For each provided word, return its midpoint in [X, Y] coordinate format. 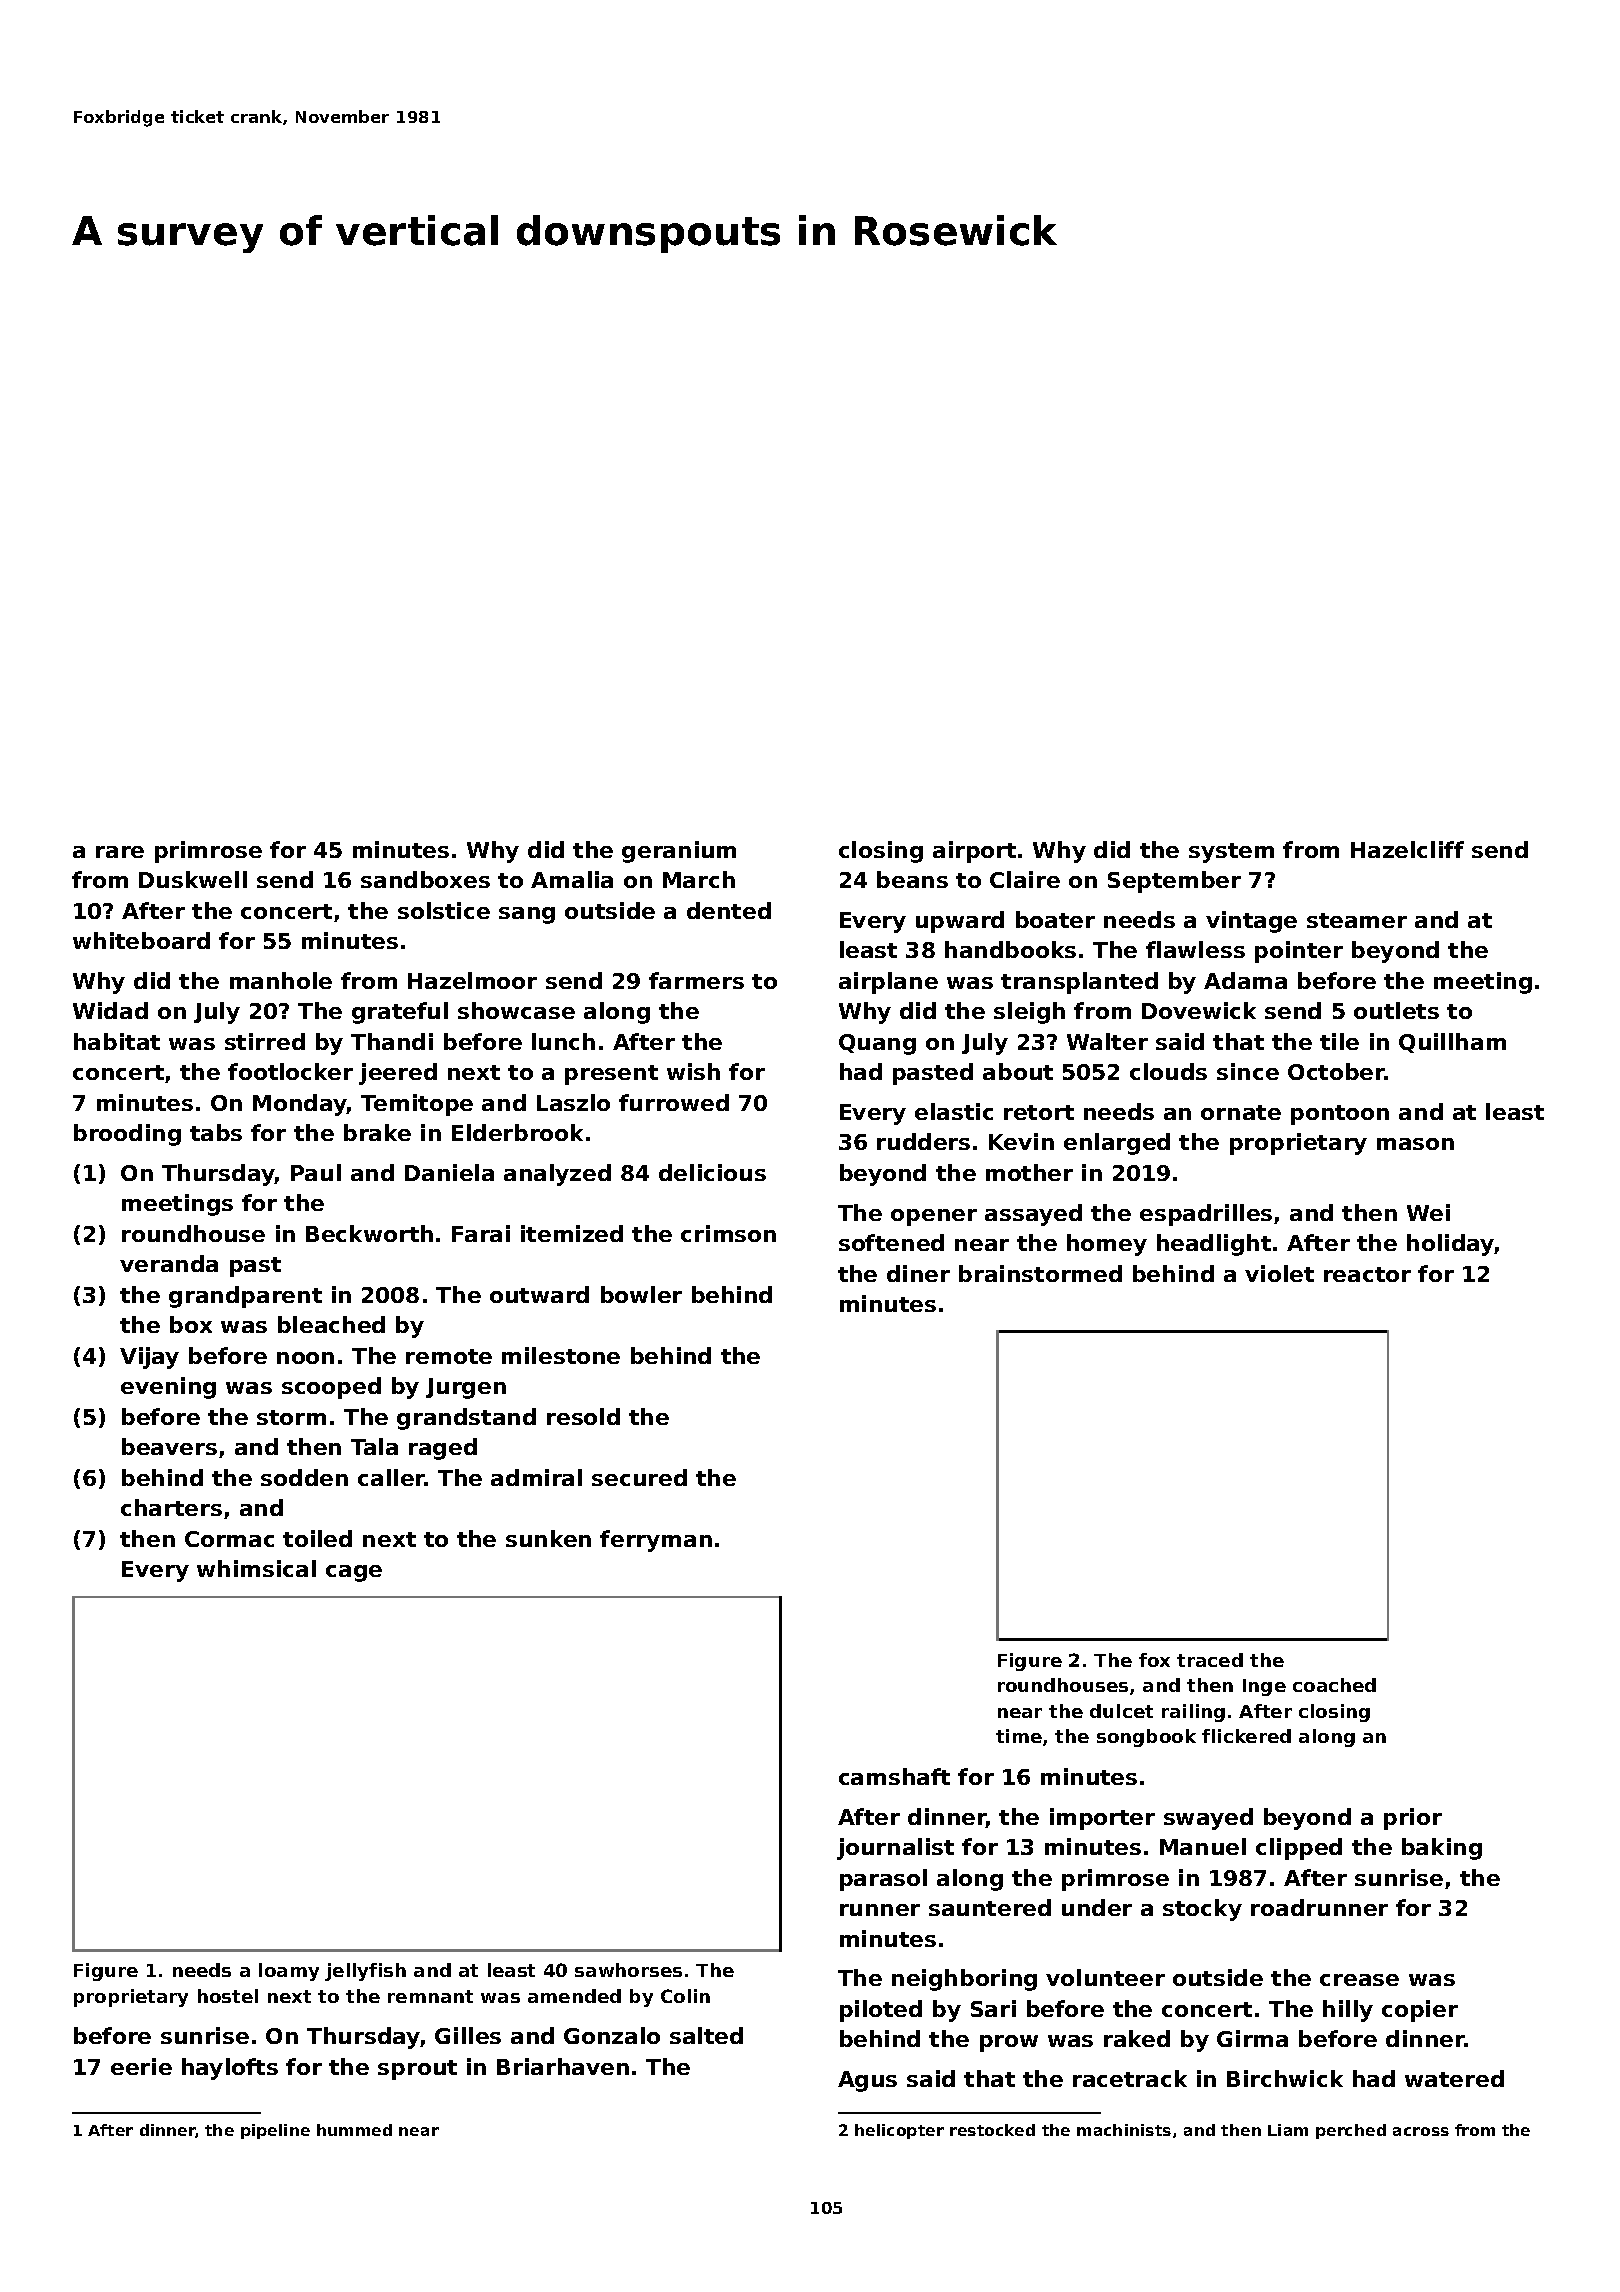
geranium [679, 852]
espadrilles [1206, 1215]
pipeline [275, 2131]
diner [918, 1273]
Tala [374, 1446]
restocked [992, 2130]
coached [1334, 1685]
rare [120, 852]
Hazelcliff [1407, 849]
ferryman [656, 1541]
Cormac [229, 1539]
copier [1420, 2011]
